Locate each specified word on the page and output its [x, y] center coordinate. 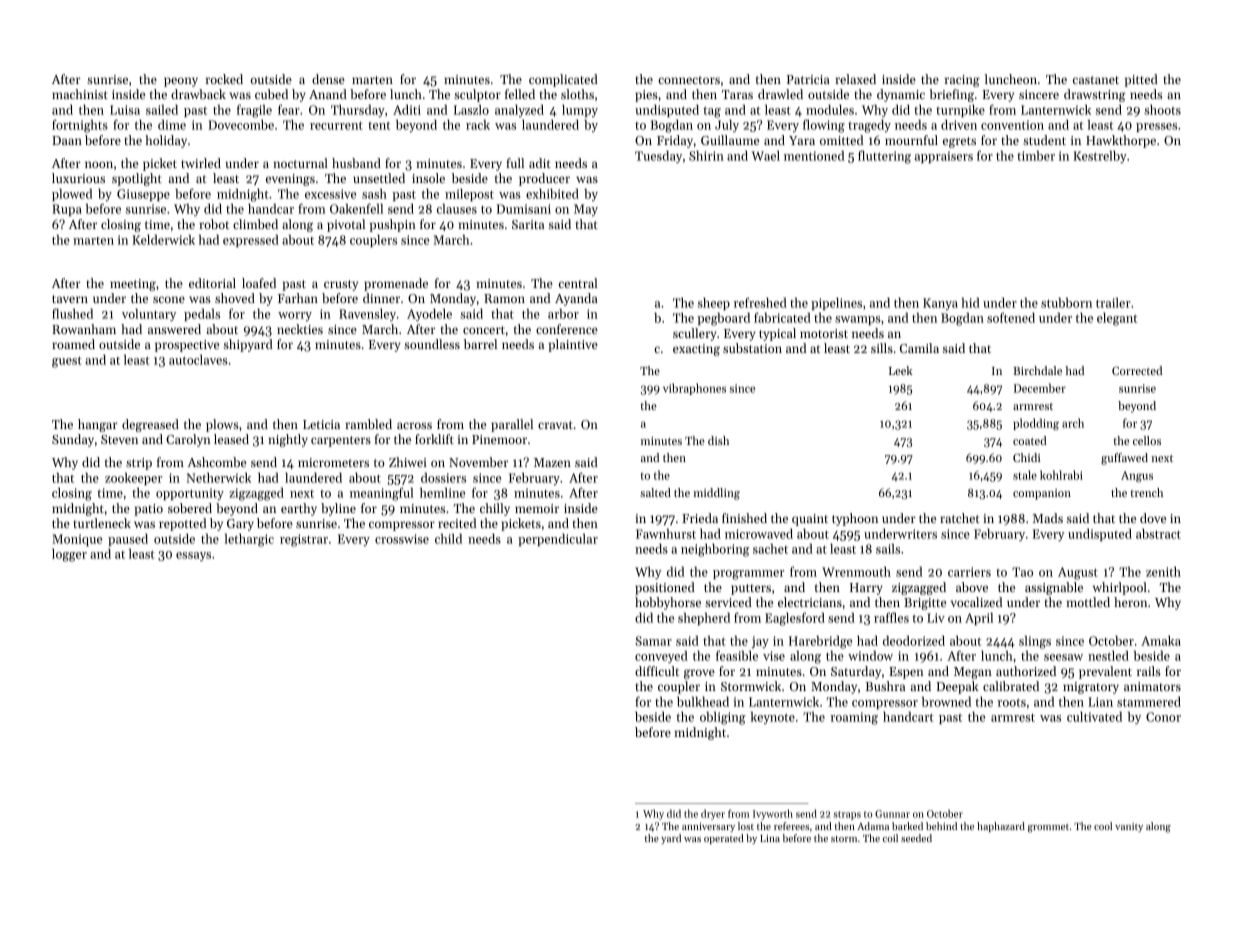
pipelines [836, 303]
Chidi [1027, 457]
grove [699, 674]
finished [744, 518]
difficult [657, 671]
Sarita [528, 224]
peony [181, 82]
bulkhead [703, 701]
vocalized [976, 602]
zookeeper [133, 479]
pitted [1141, 80]
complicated [563, 80]
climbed [255, 224]
